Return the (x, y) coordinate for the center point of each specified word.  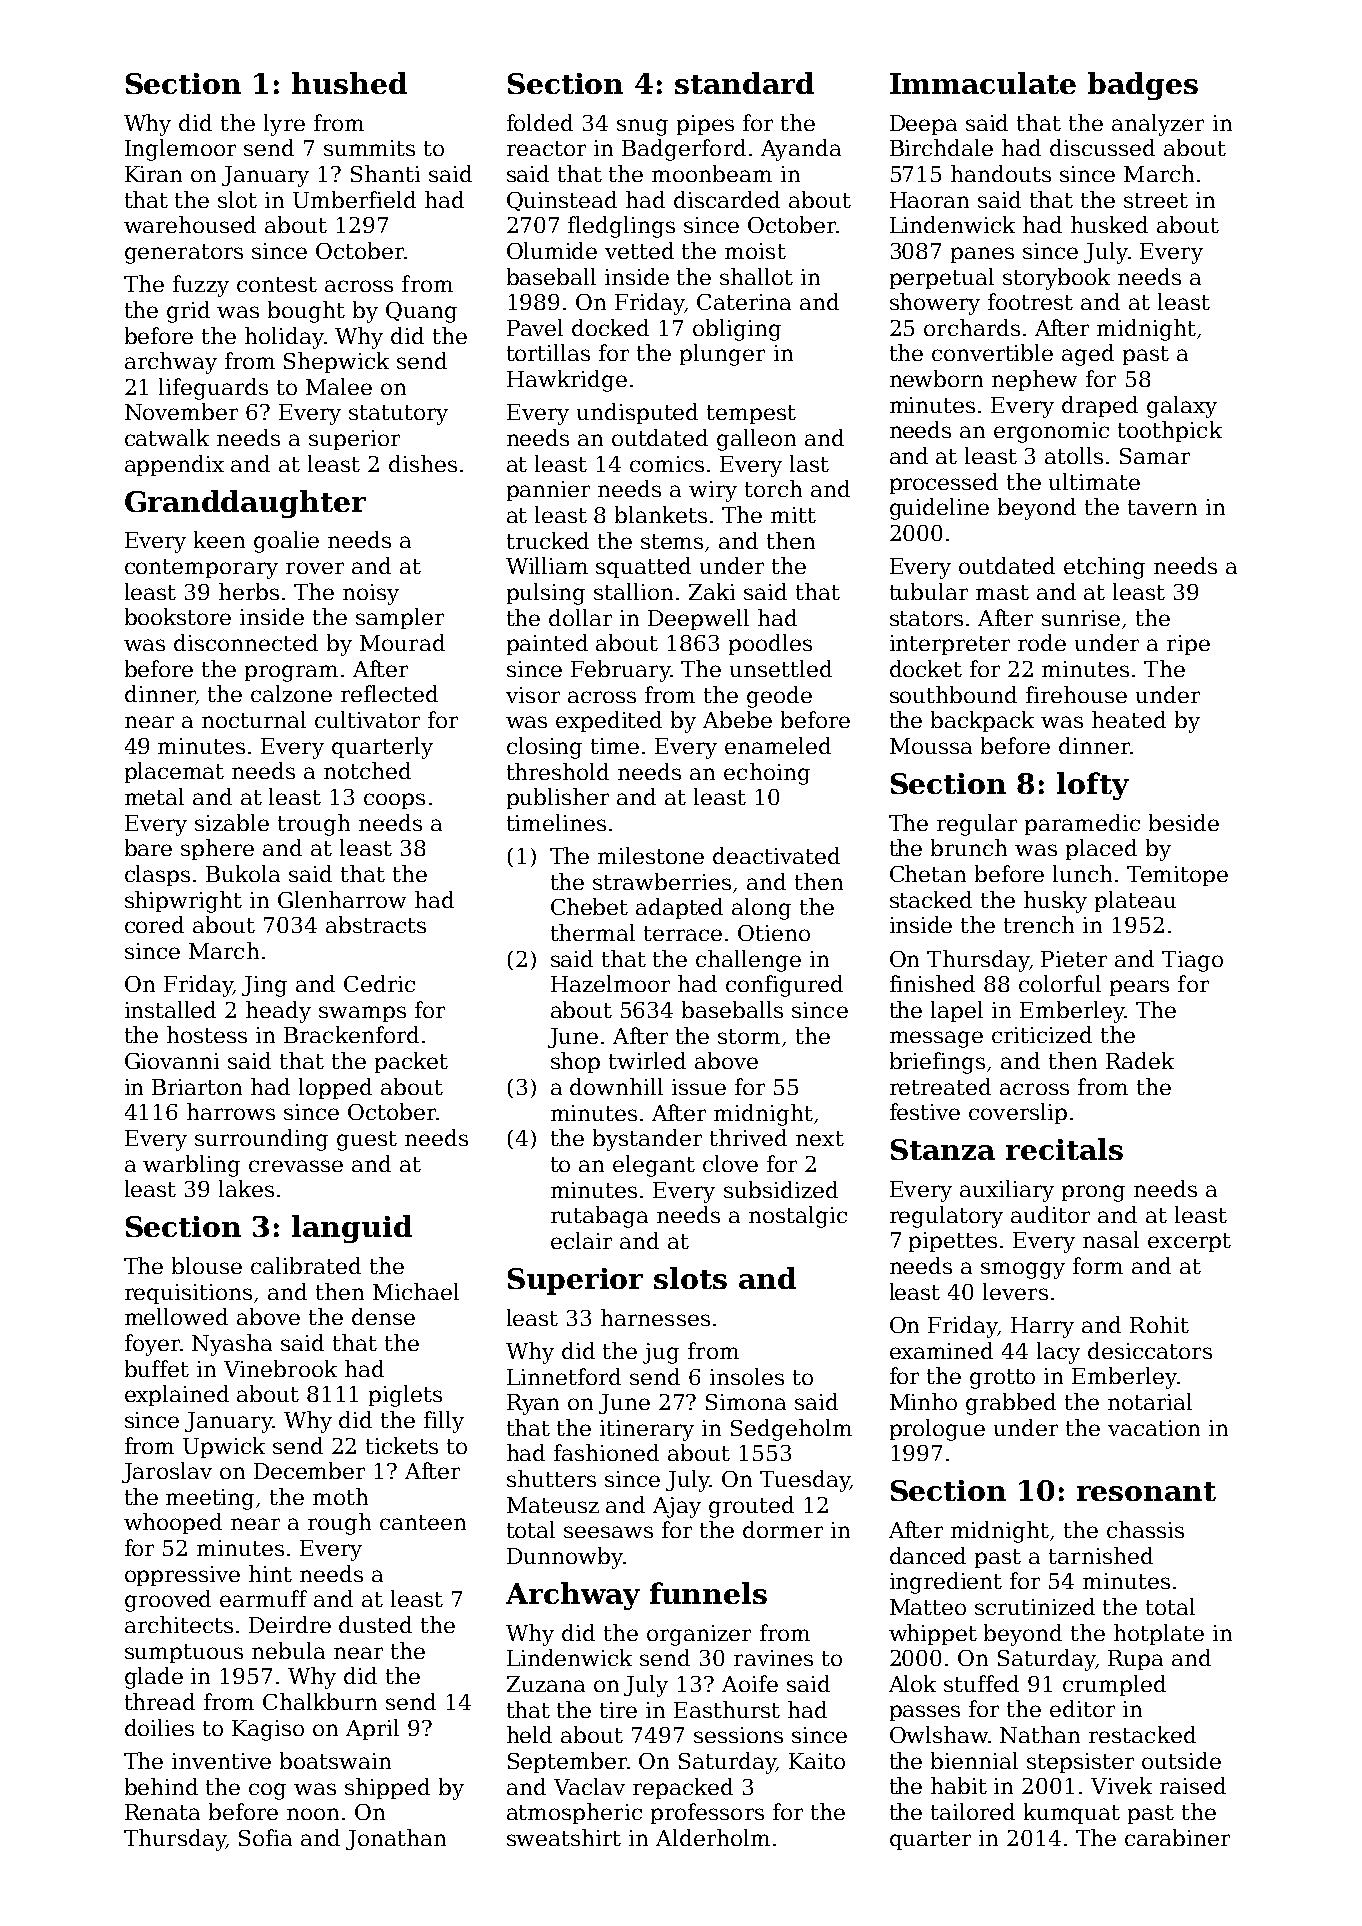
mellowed (176, 1316)
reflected (389, 693)
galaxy (1182, 407)
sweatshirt (564, 1837)
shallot (756, 276)
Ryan (533, 1404)
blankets (661, 514)
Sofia (265, 1837)
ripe (1188, 645)
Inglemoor (180, 150)
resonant (1146, 1491)
